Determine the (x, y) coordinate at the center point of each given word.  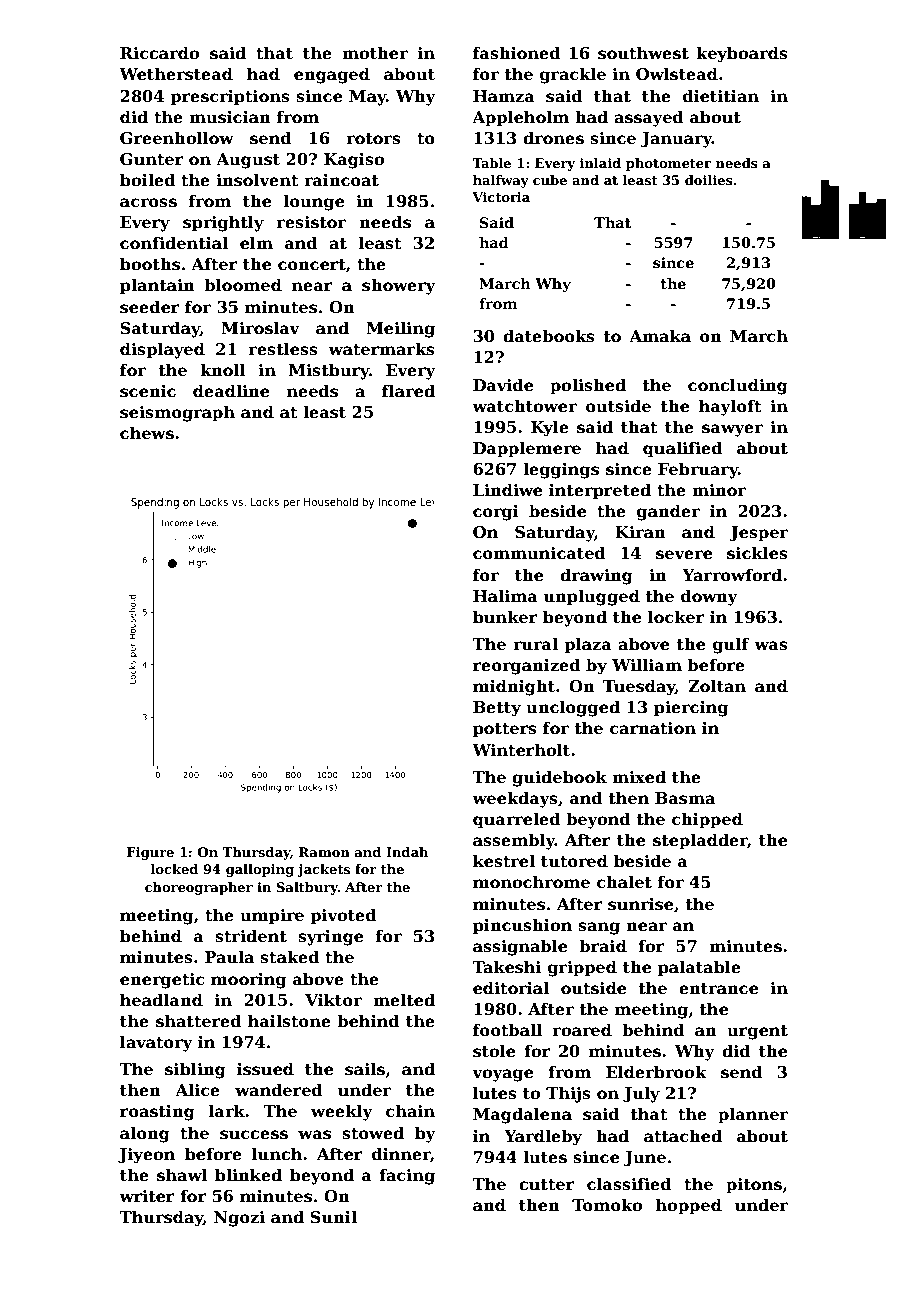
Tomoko (607, 1205)
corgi (496, 513)
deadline (231, 391)
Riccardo (159, 53)
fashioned (517, 53)
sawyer (732, 430)
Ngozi (239, 1219)
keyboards (742, 54)
